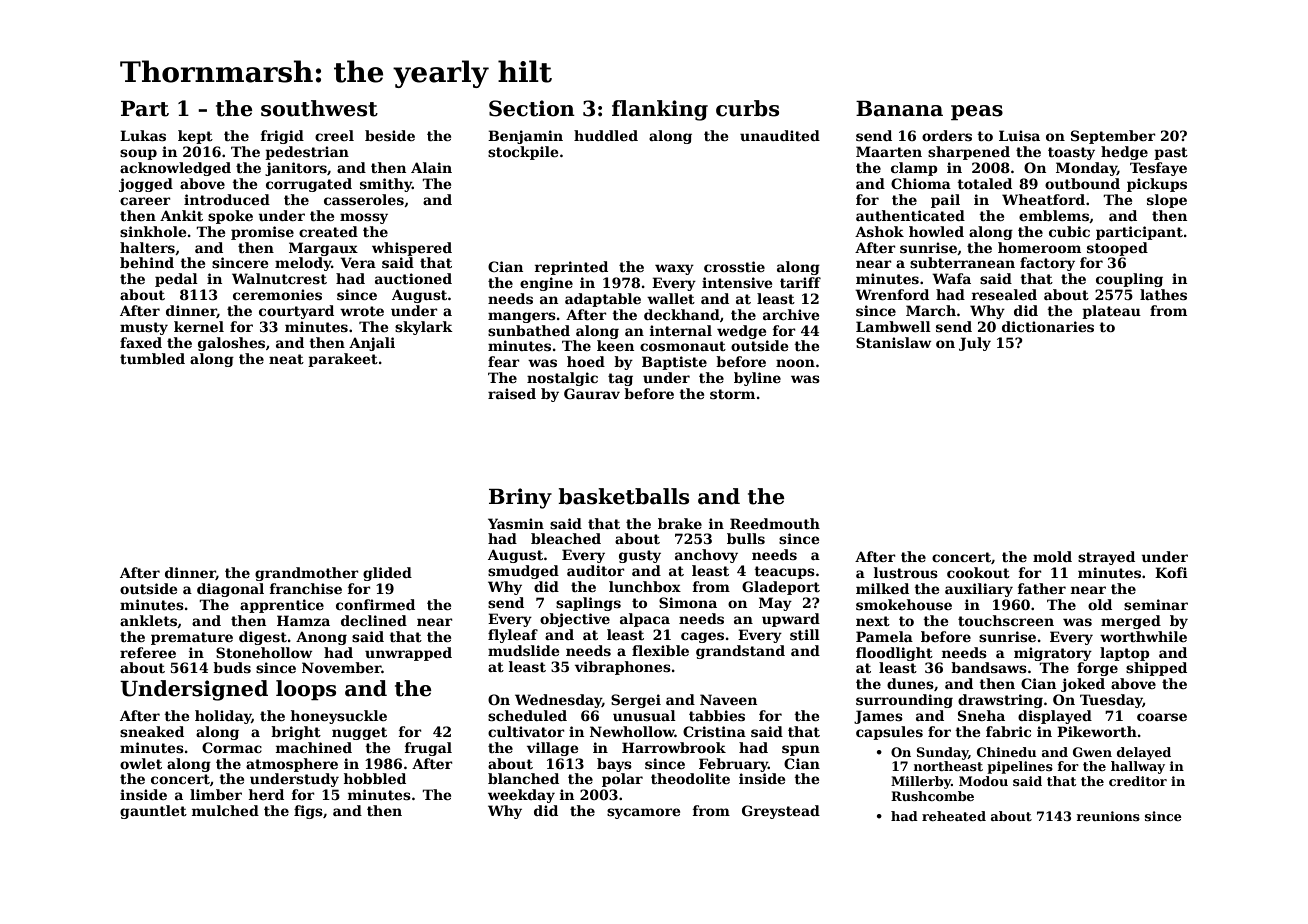 This image has width=1308, height=924. What do you see at coordinates (899, 109) in the image?
I see `Banana` at bounding box center [899, 109].
